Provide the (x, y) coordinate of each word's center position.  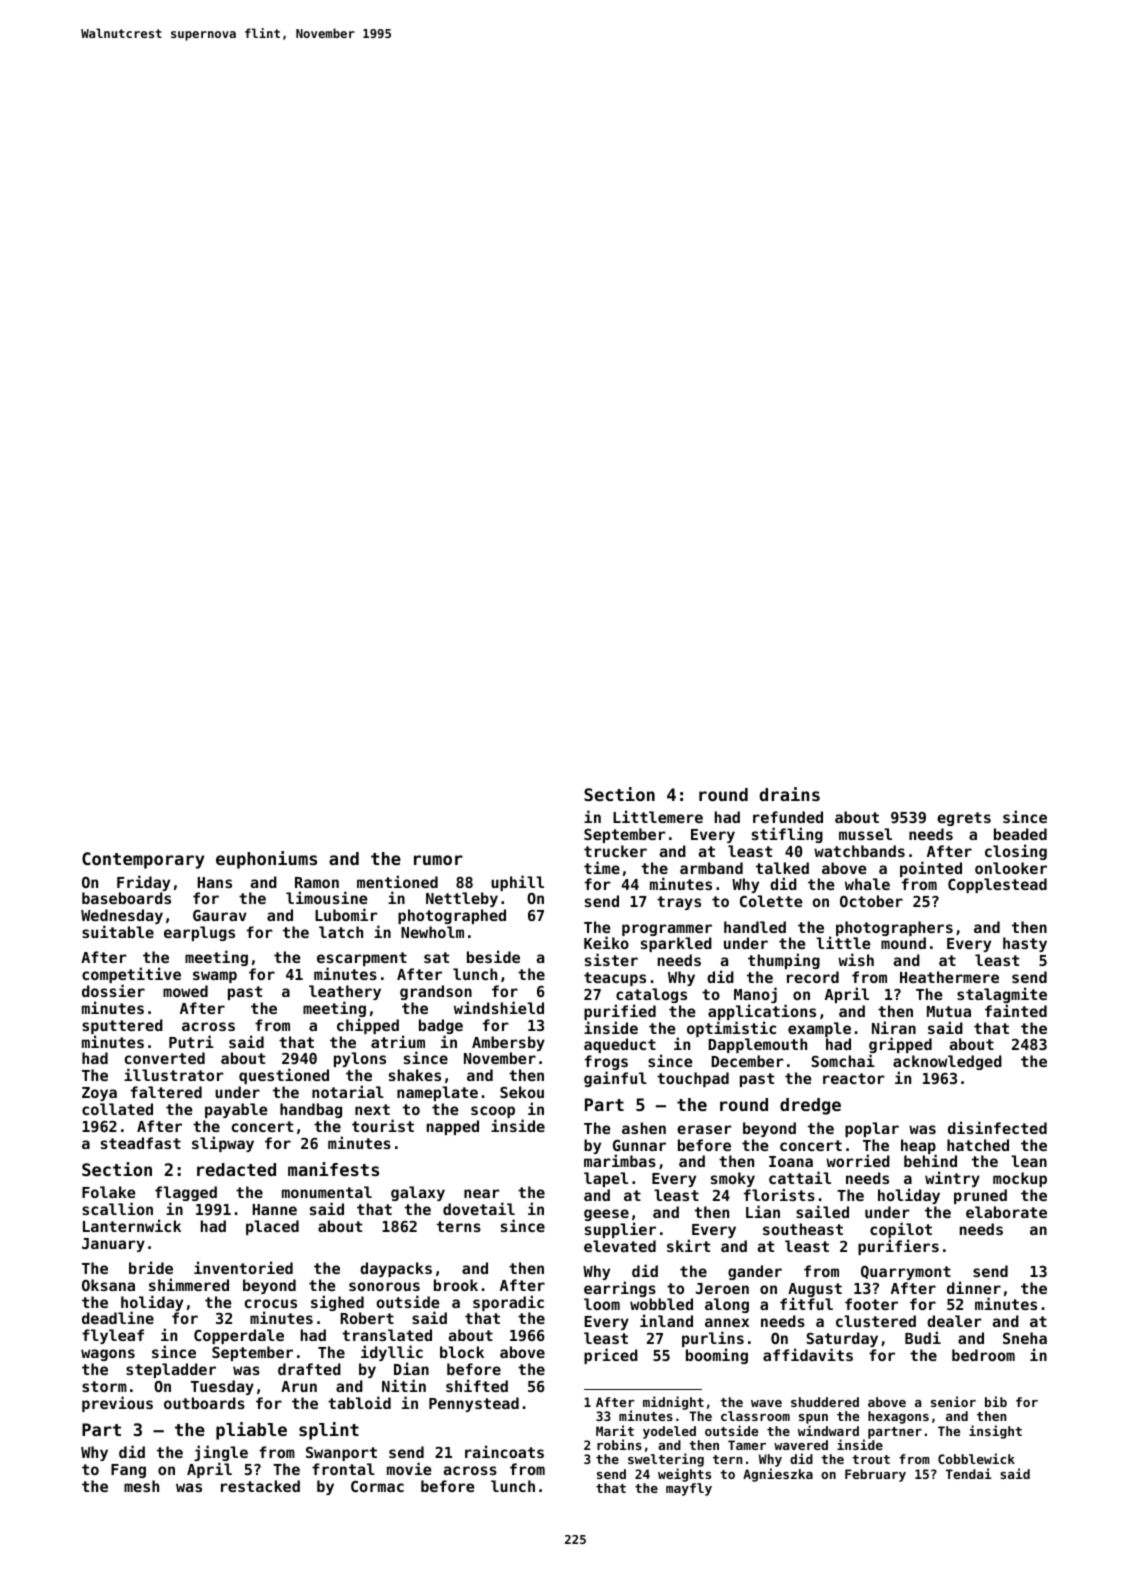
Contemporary (143, 860)
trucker (615, 851)
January (113, 1245)
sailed (822, 1211)
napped (453, 1127)
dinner (974, 1287)
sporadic (508, 1303)
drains (790, 794)
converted (165, 1058)
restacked (260, 1486)
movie (409, 1468)
